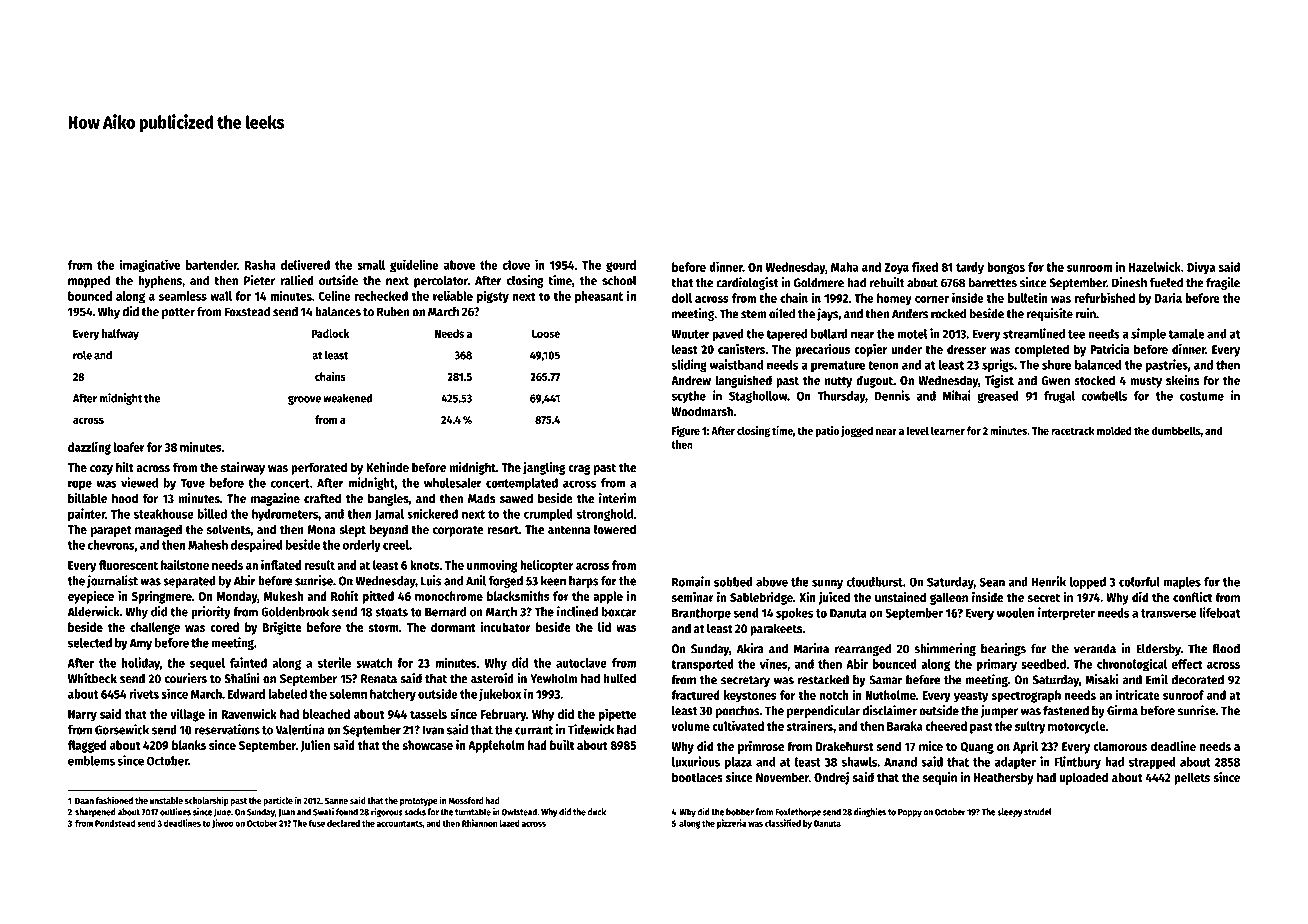  I want to click on Divya, so click(1201, 268).
